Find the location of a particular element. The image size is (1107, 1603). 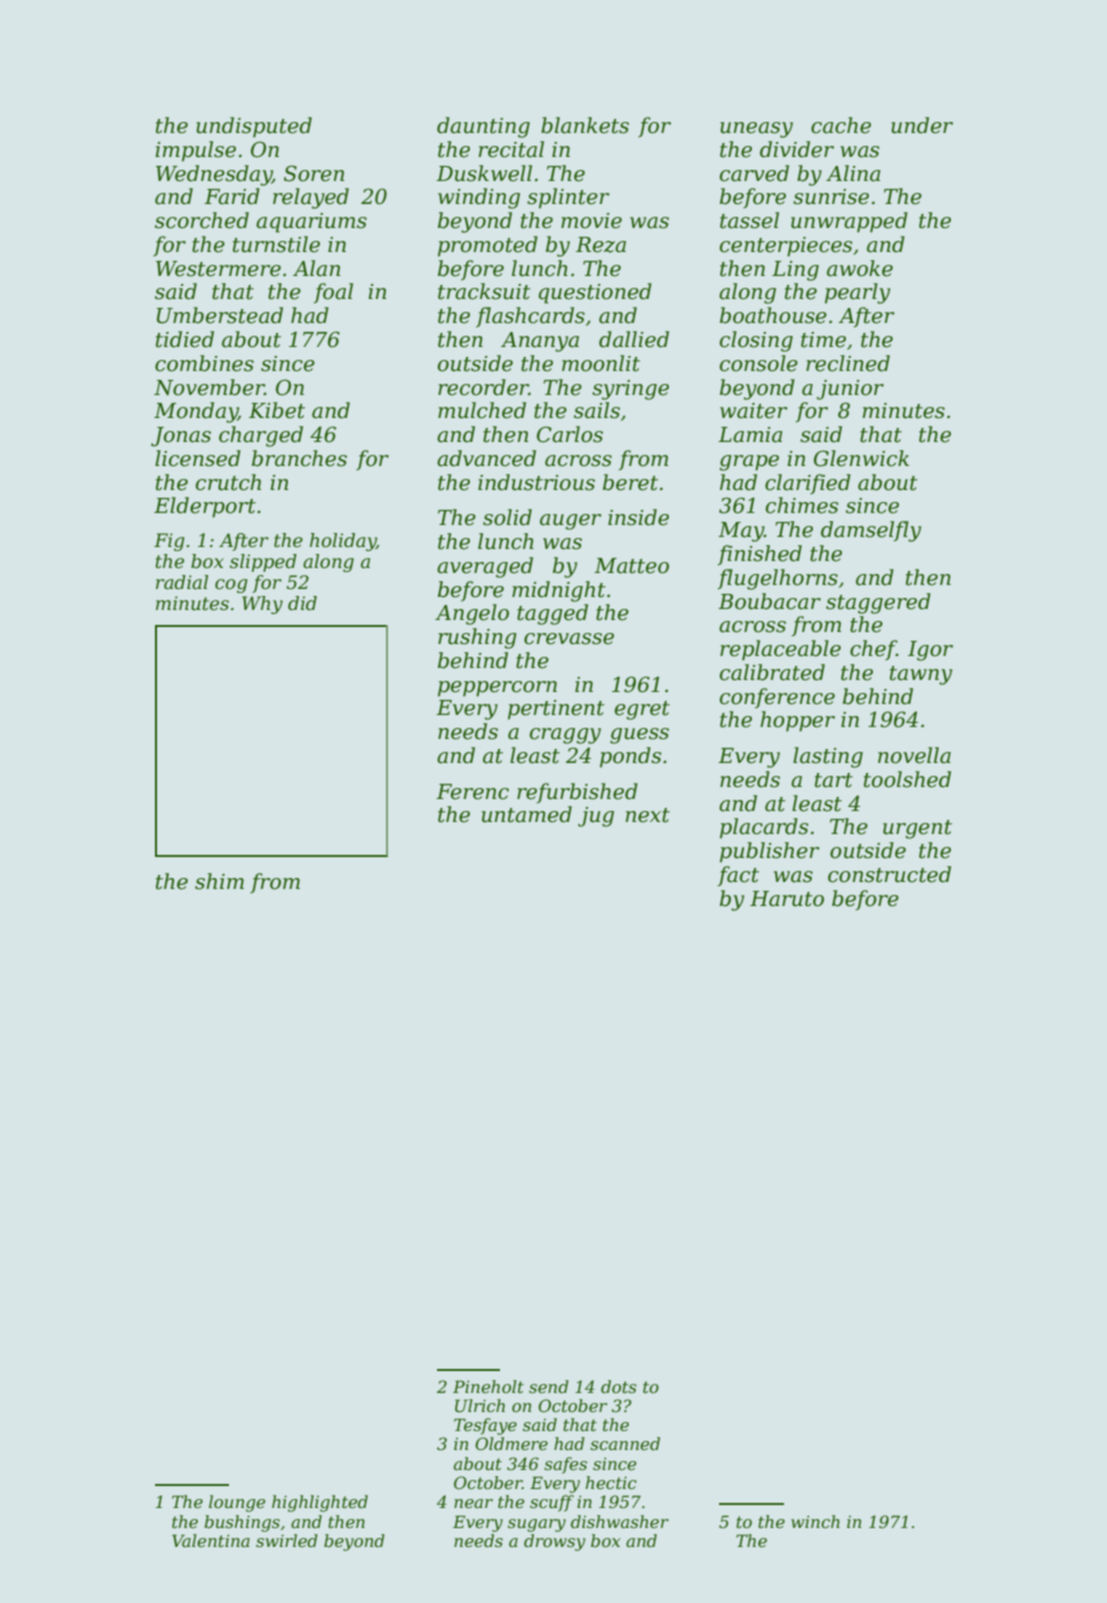

cog is located at coordinates (231, 586).
